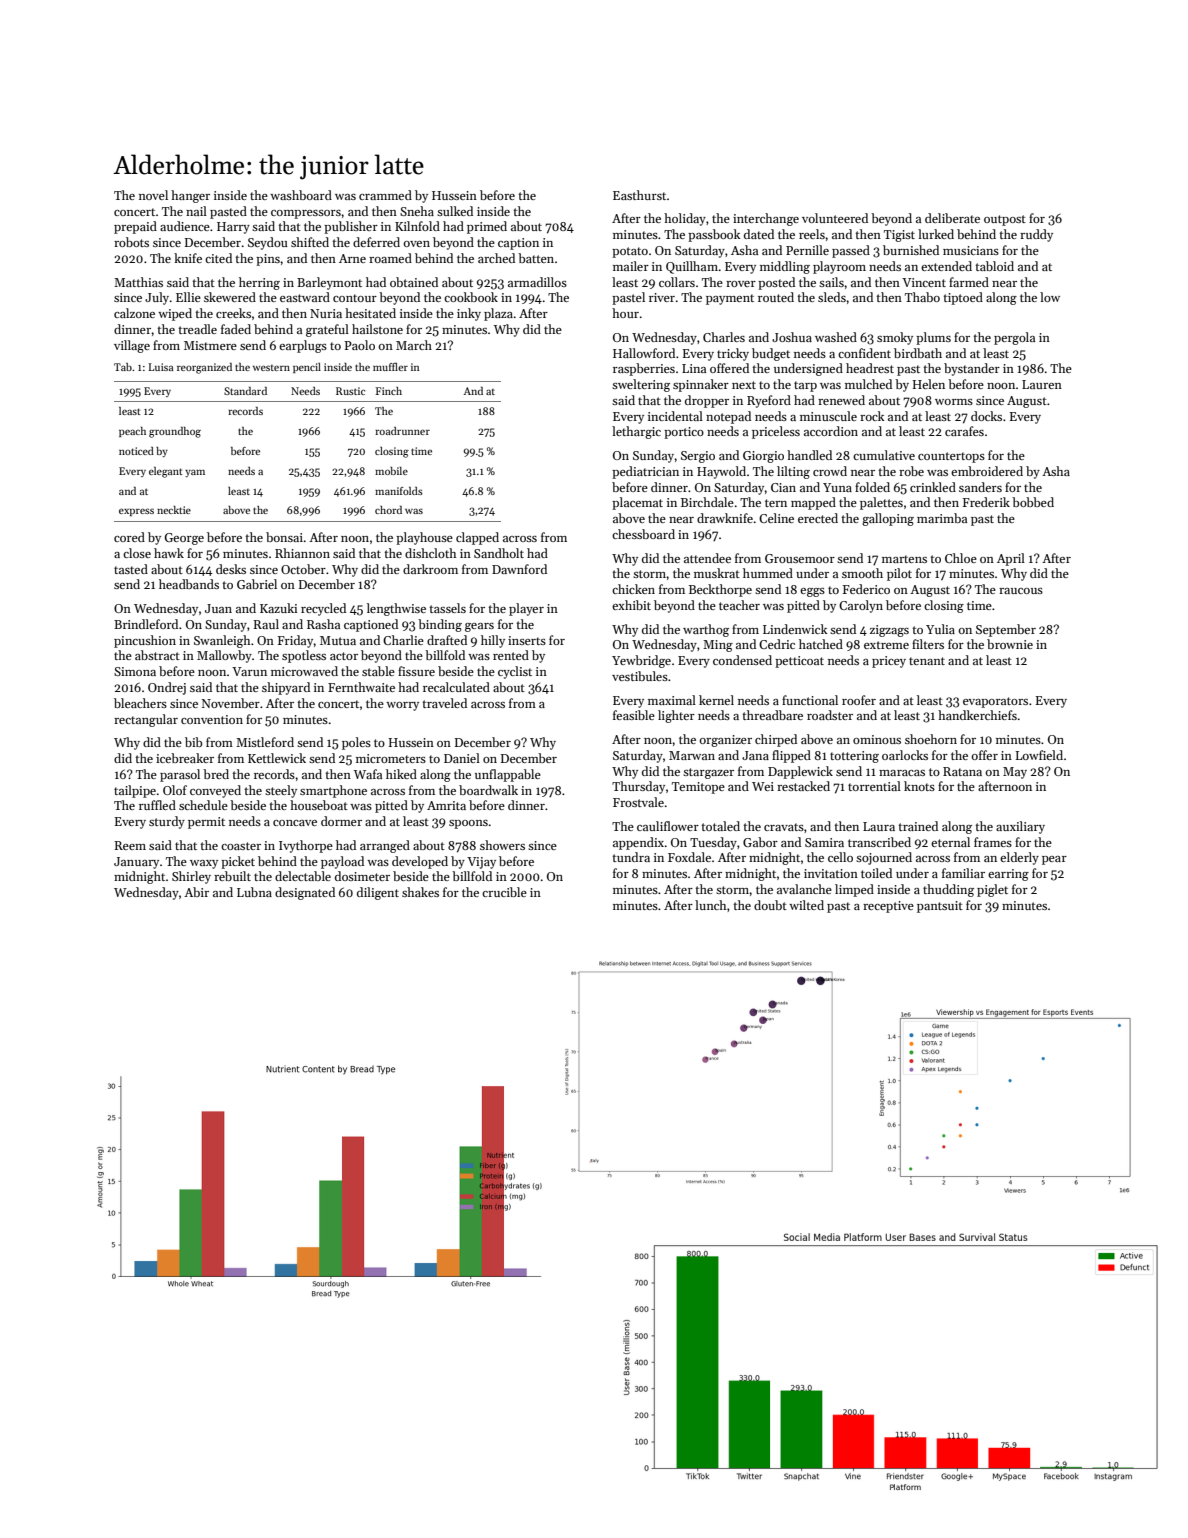 The image size is (1188, 1538). I want to click on ruddy, so click(1036, 235).
